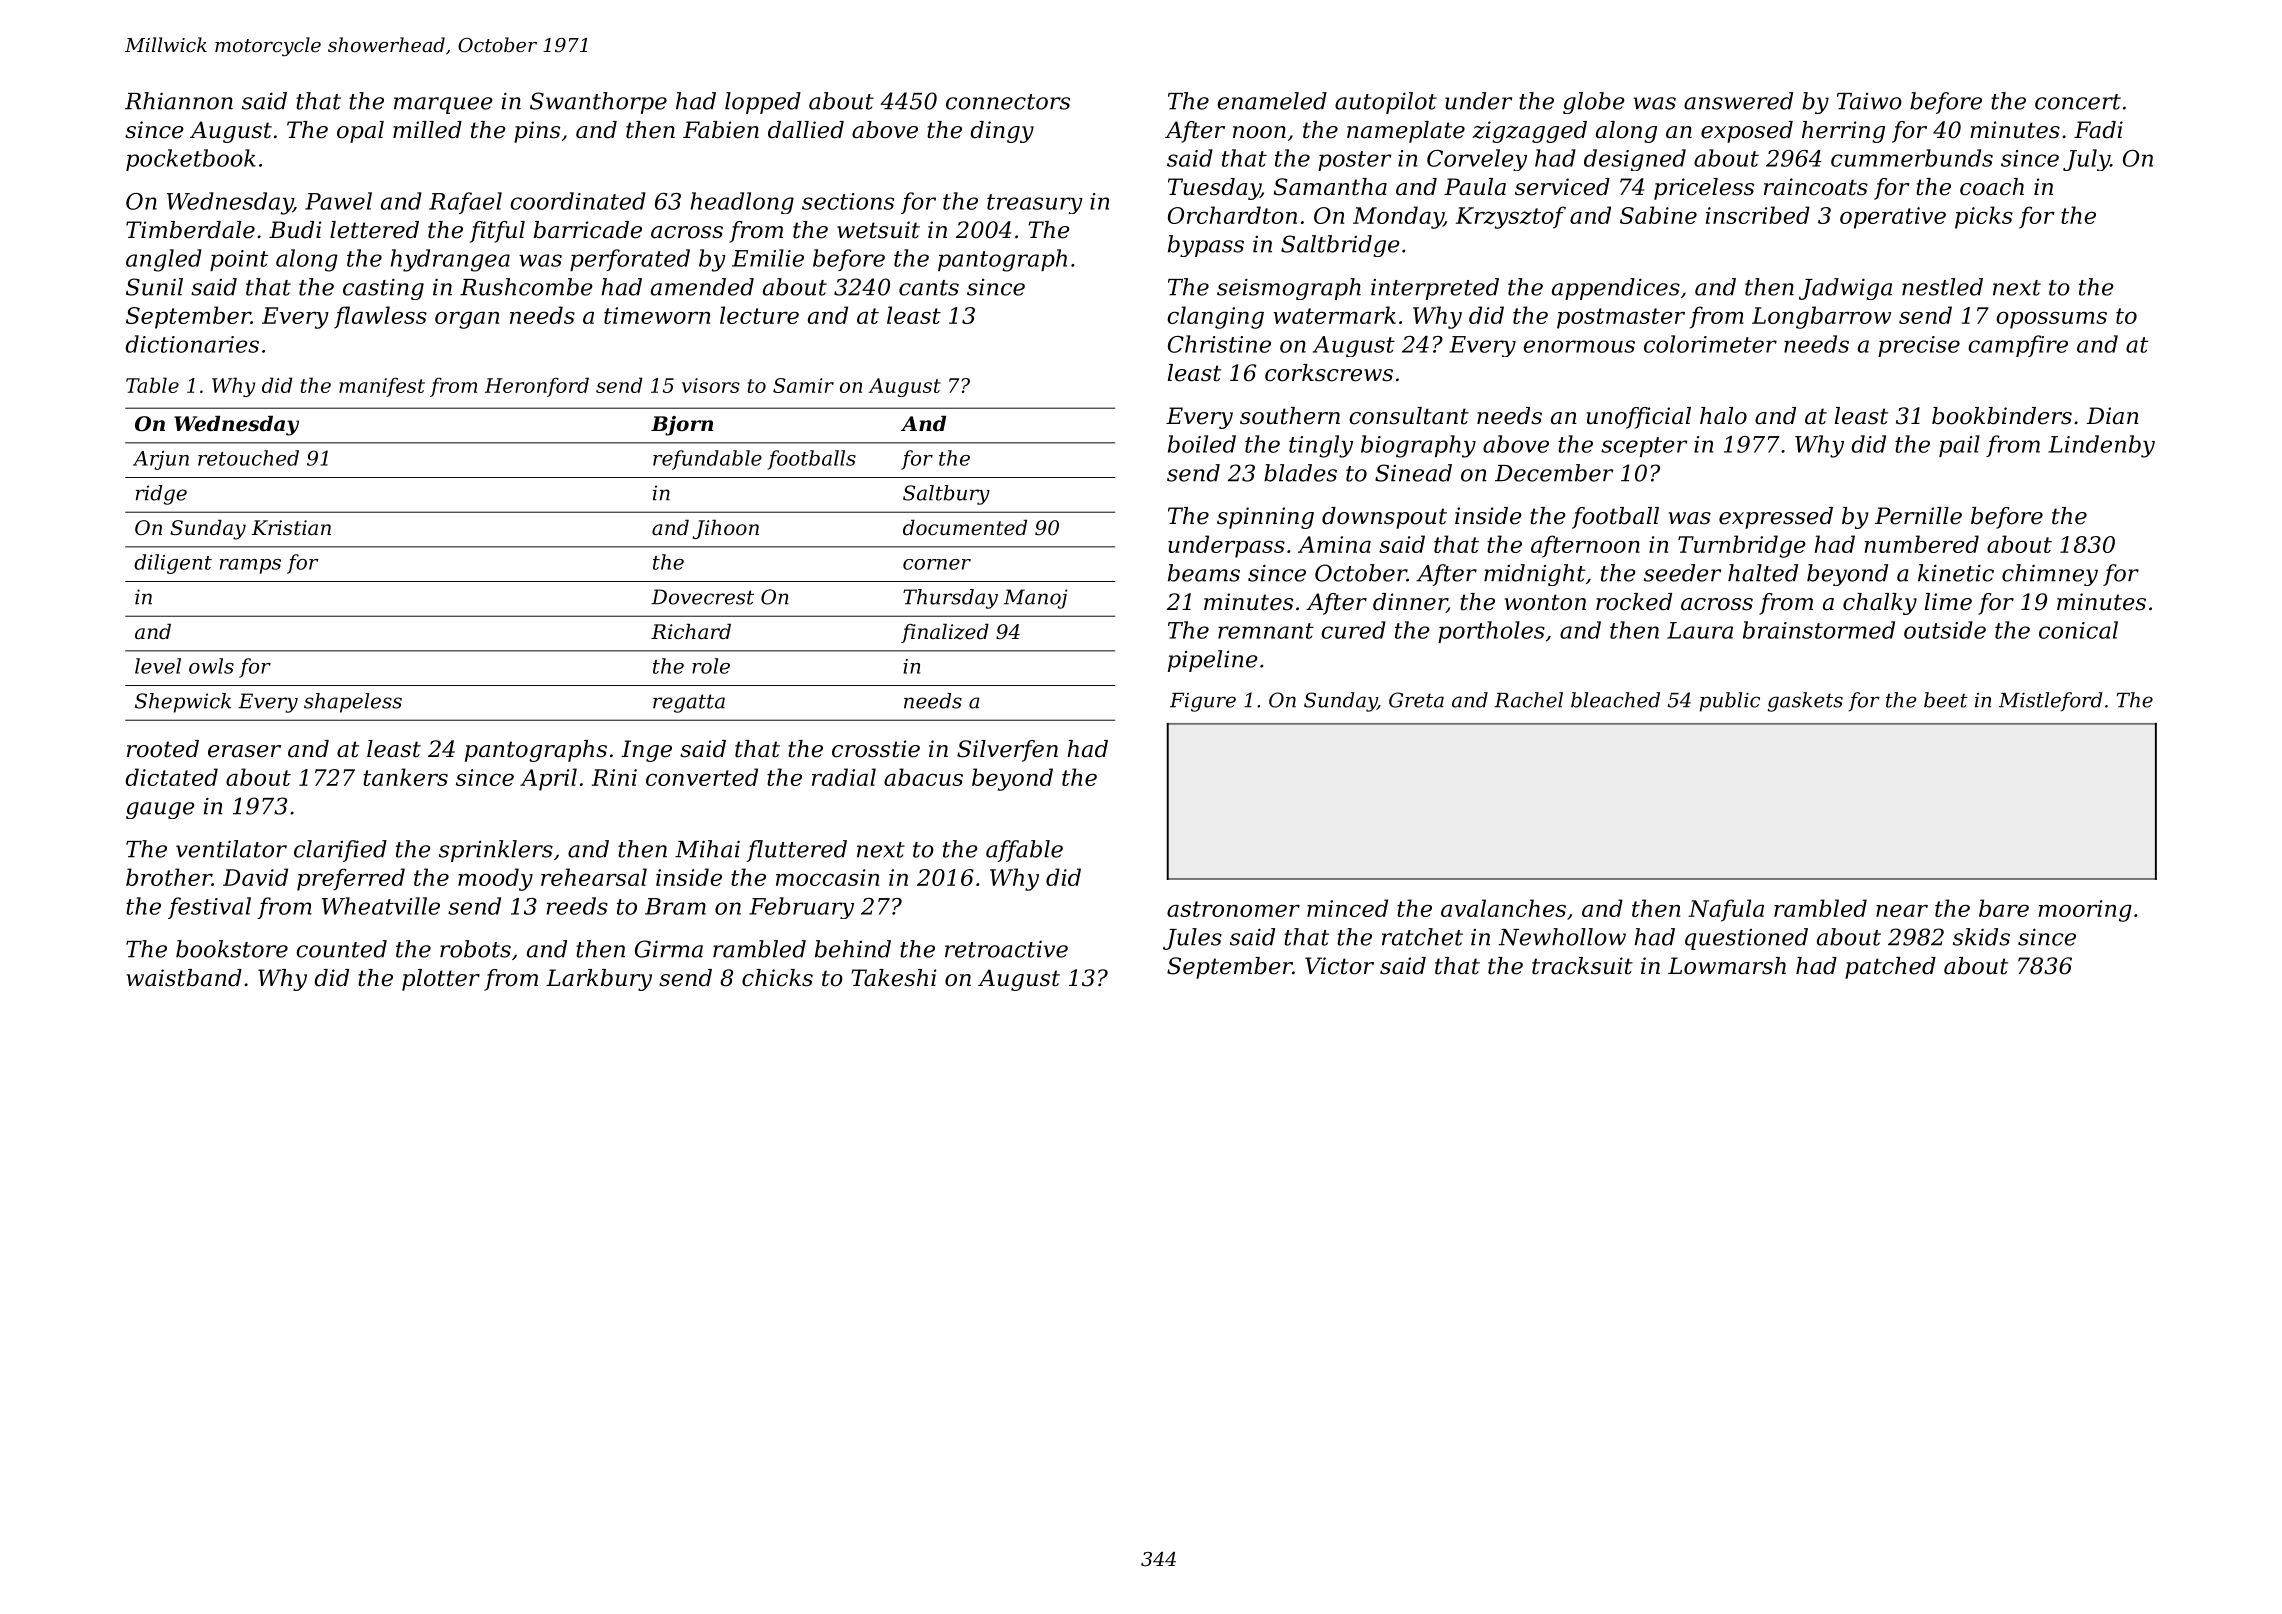 This image has width=2282, height=1614. What do you see at coordinates (2004, 908) in the image?
I see `bare` at bounding box center [2004, 908].
